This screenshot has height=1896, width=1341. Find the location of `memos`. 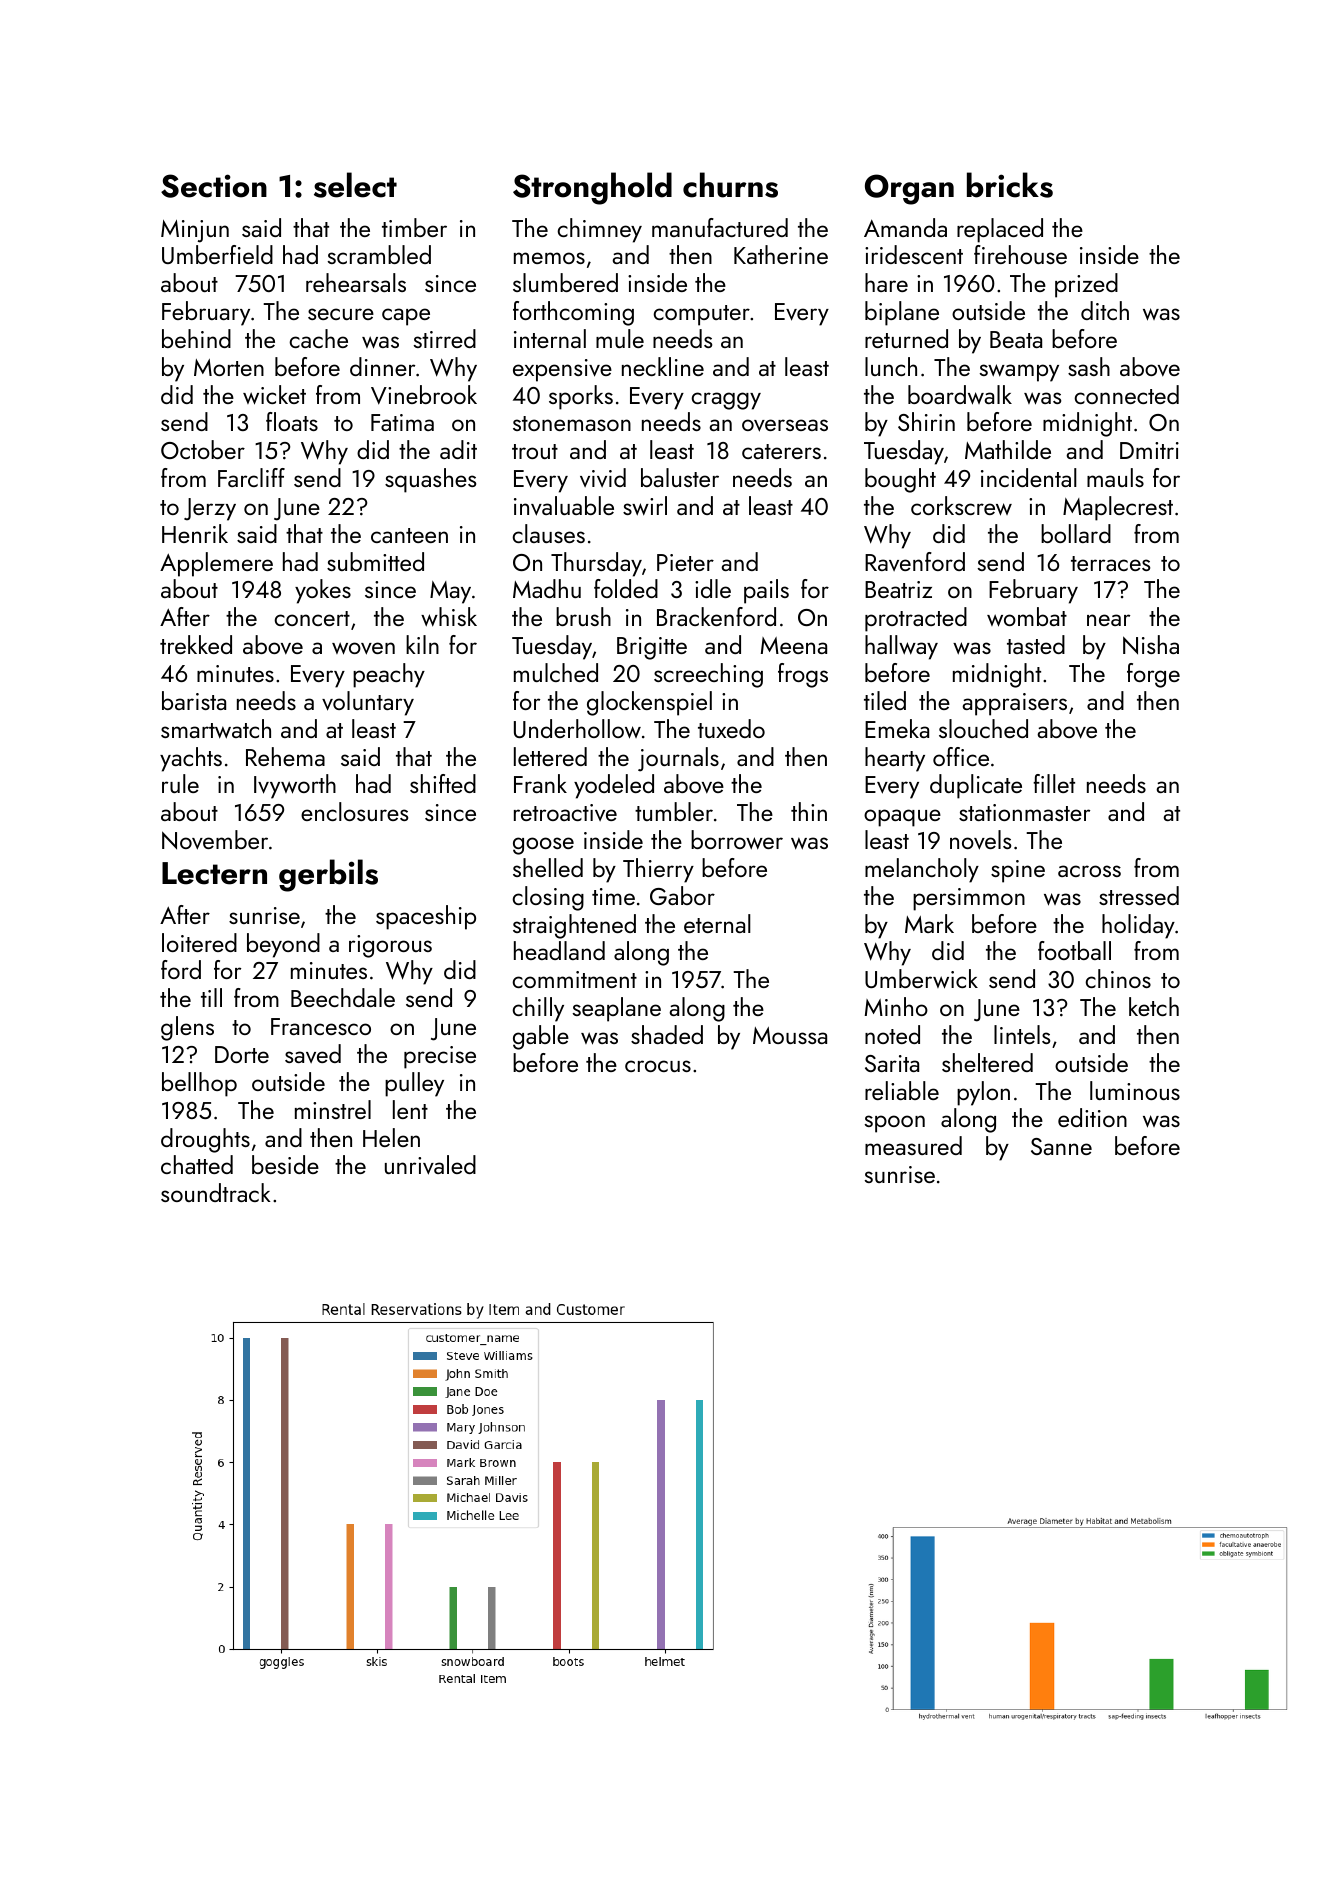

memos is located at coordinates (549, 258).
